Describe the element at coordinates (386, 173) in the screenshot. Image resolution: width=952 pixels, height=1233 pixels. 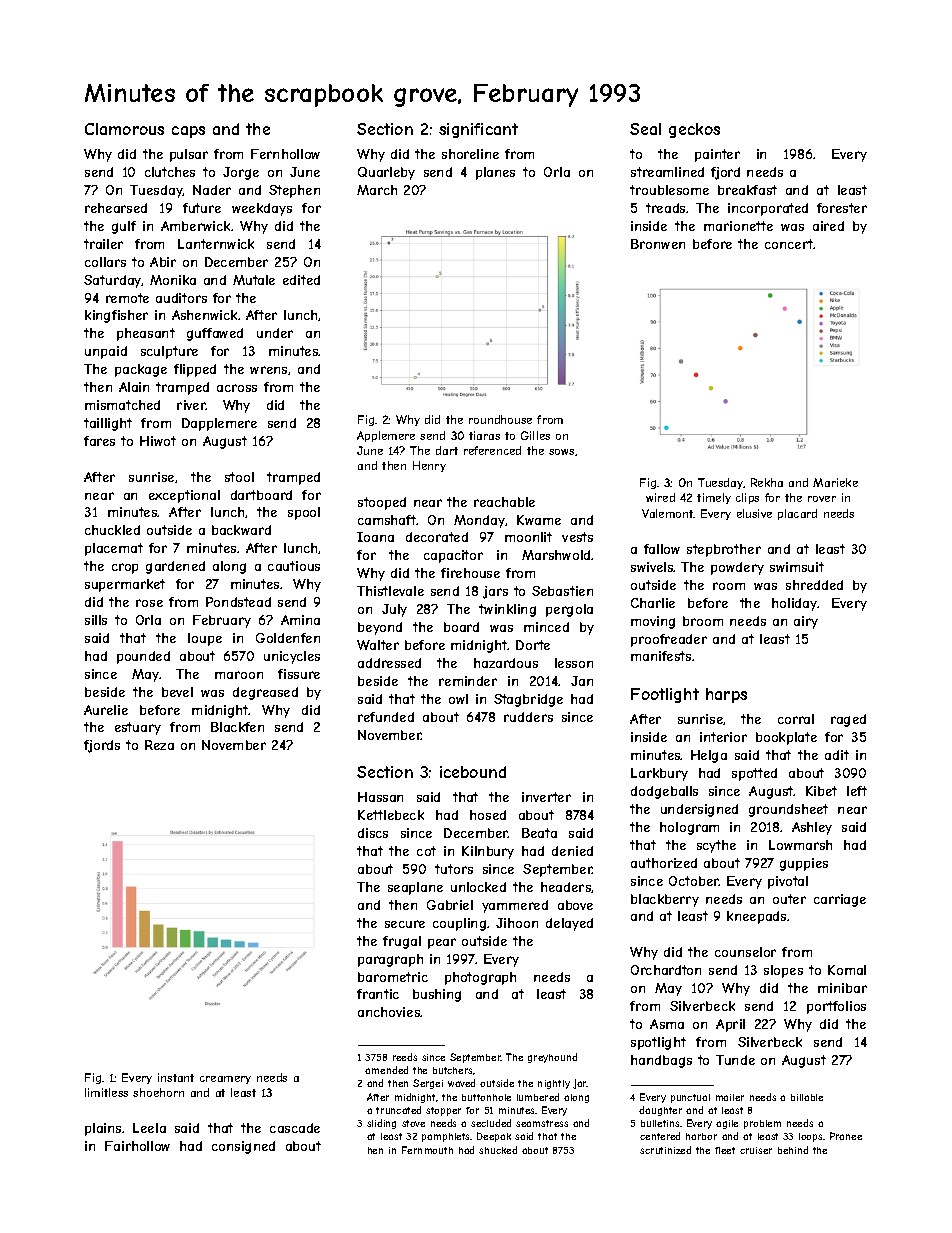
I see `Quarleby` at that location.
